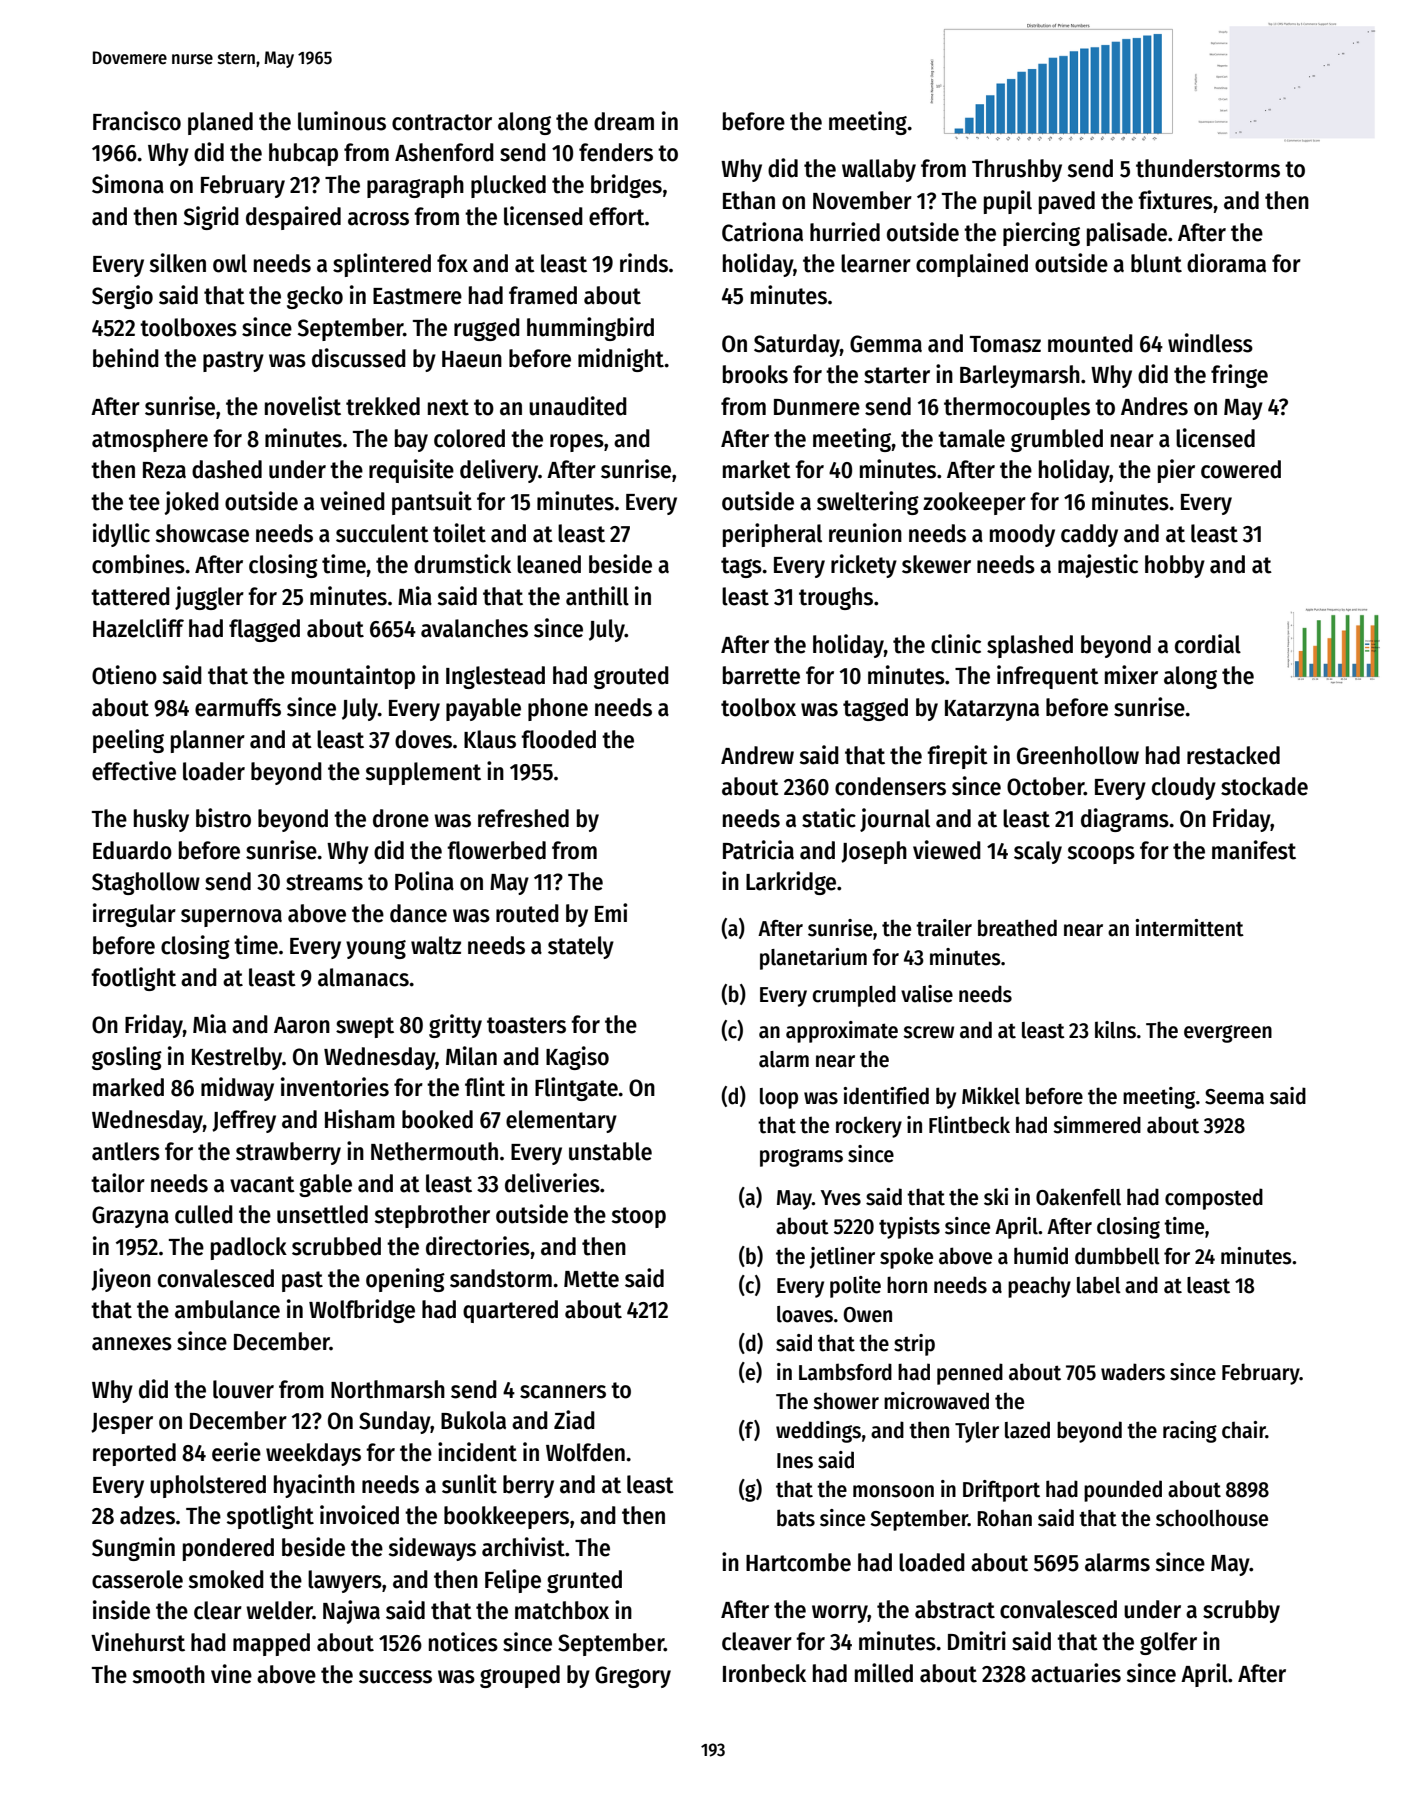 Image resolution: width=1402 pixels, height=1814 pixels. Describe the element at coordinates (452, 263) in the document. I see `fox` at that location.
